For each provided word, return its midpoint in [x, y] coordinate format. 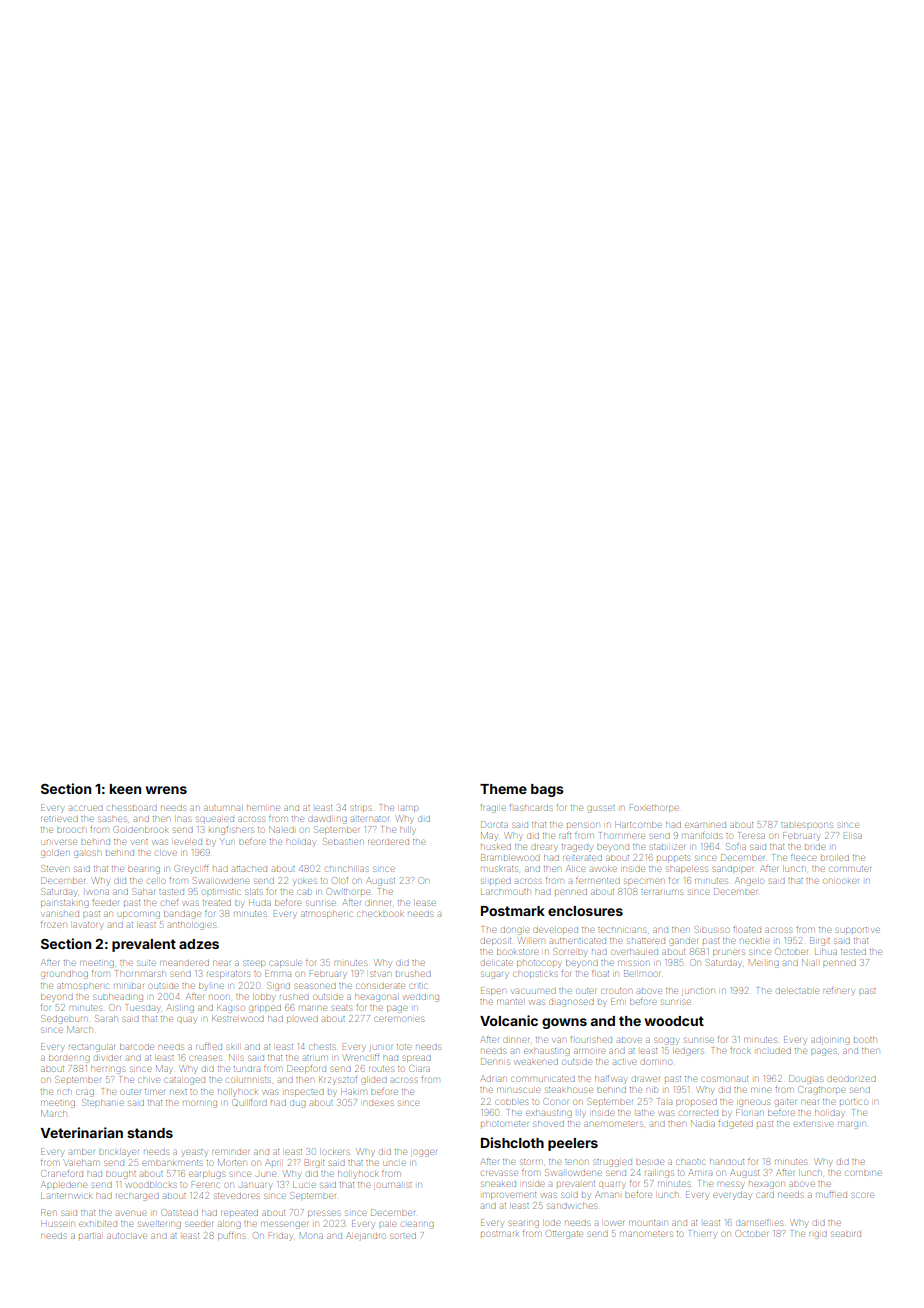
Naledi [281, 829]
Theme [503, 789]
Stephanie [102, 1102]
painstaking [65, 904]
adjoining [830, 1041]
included [774, 1051]
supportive [858, 930]
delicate [496, 963]
